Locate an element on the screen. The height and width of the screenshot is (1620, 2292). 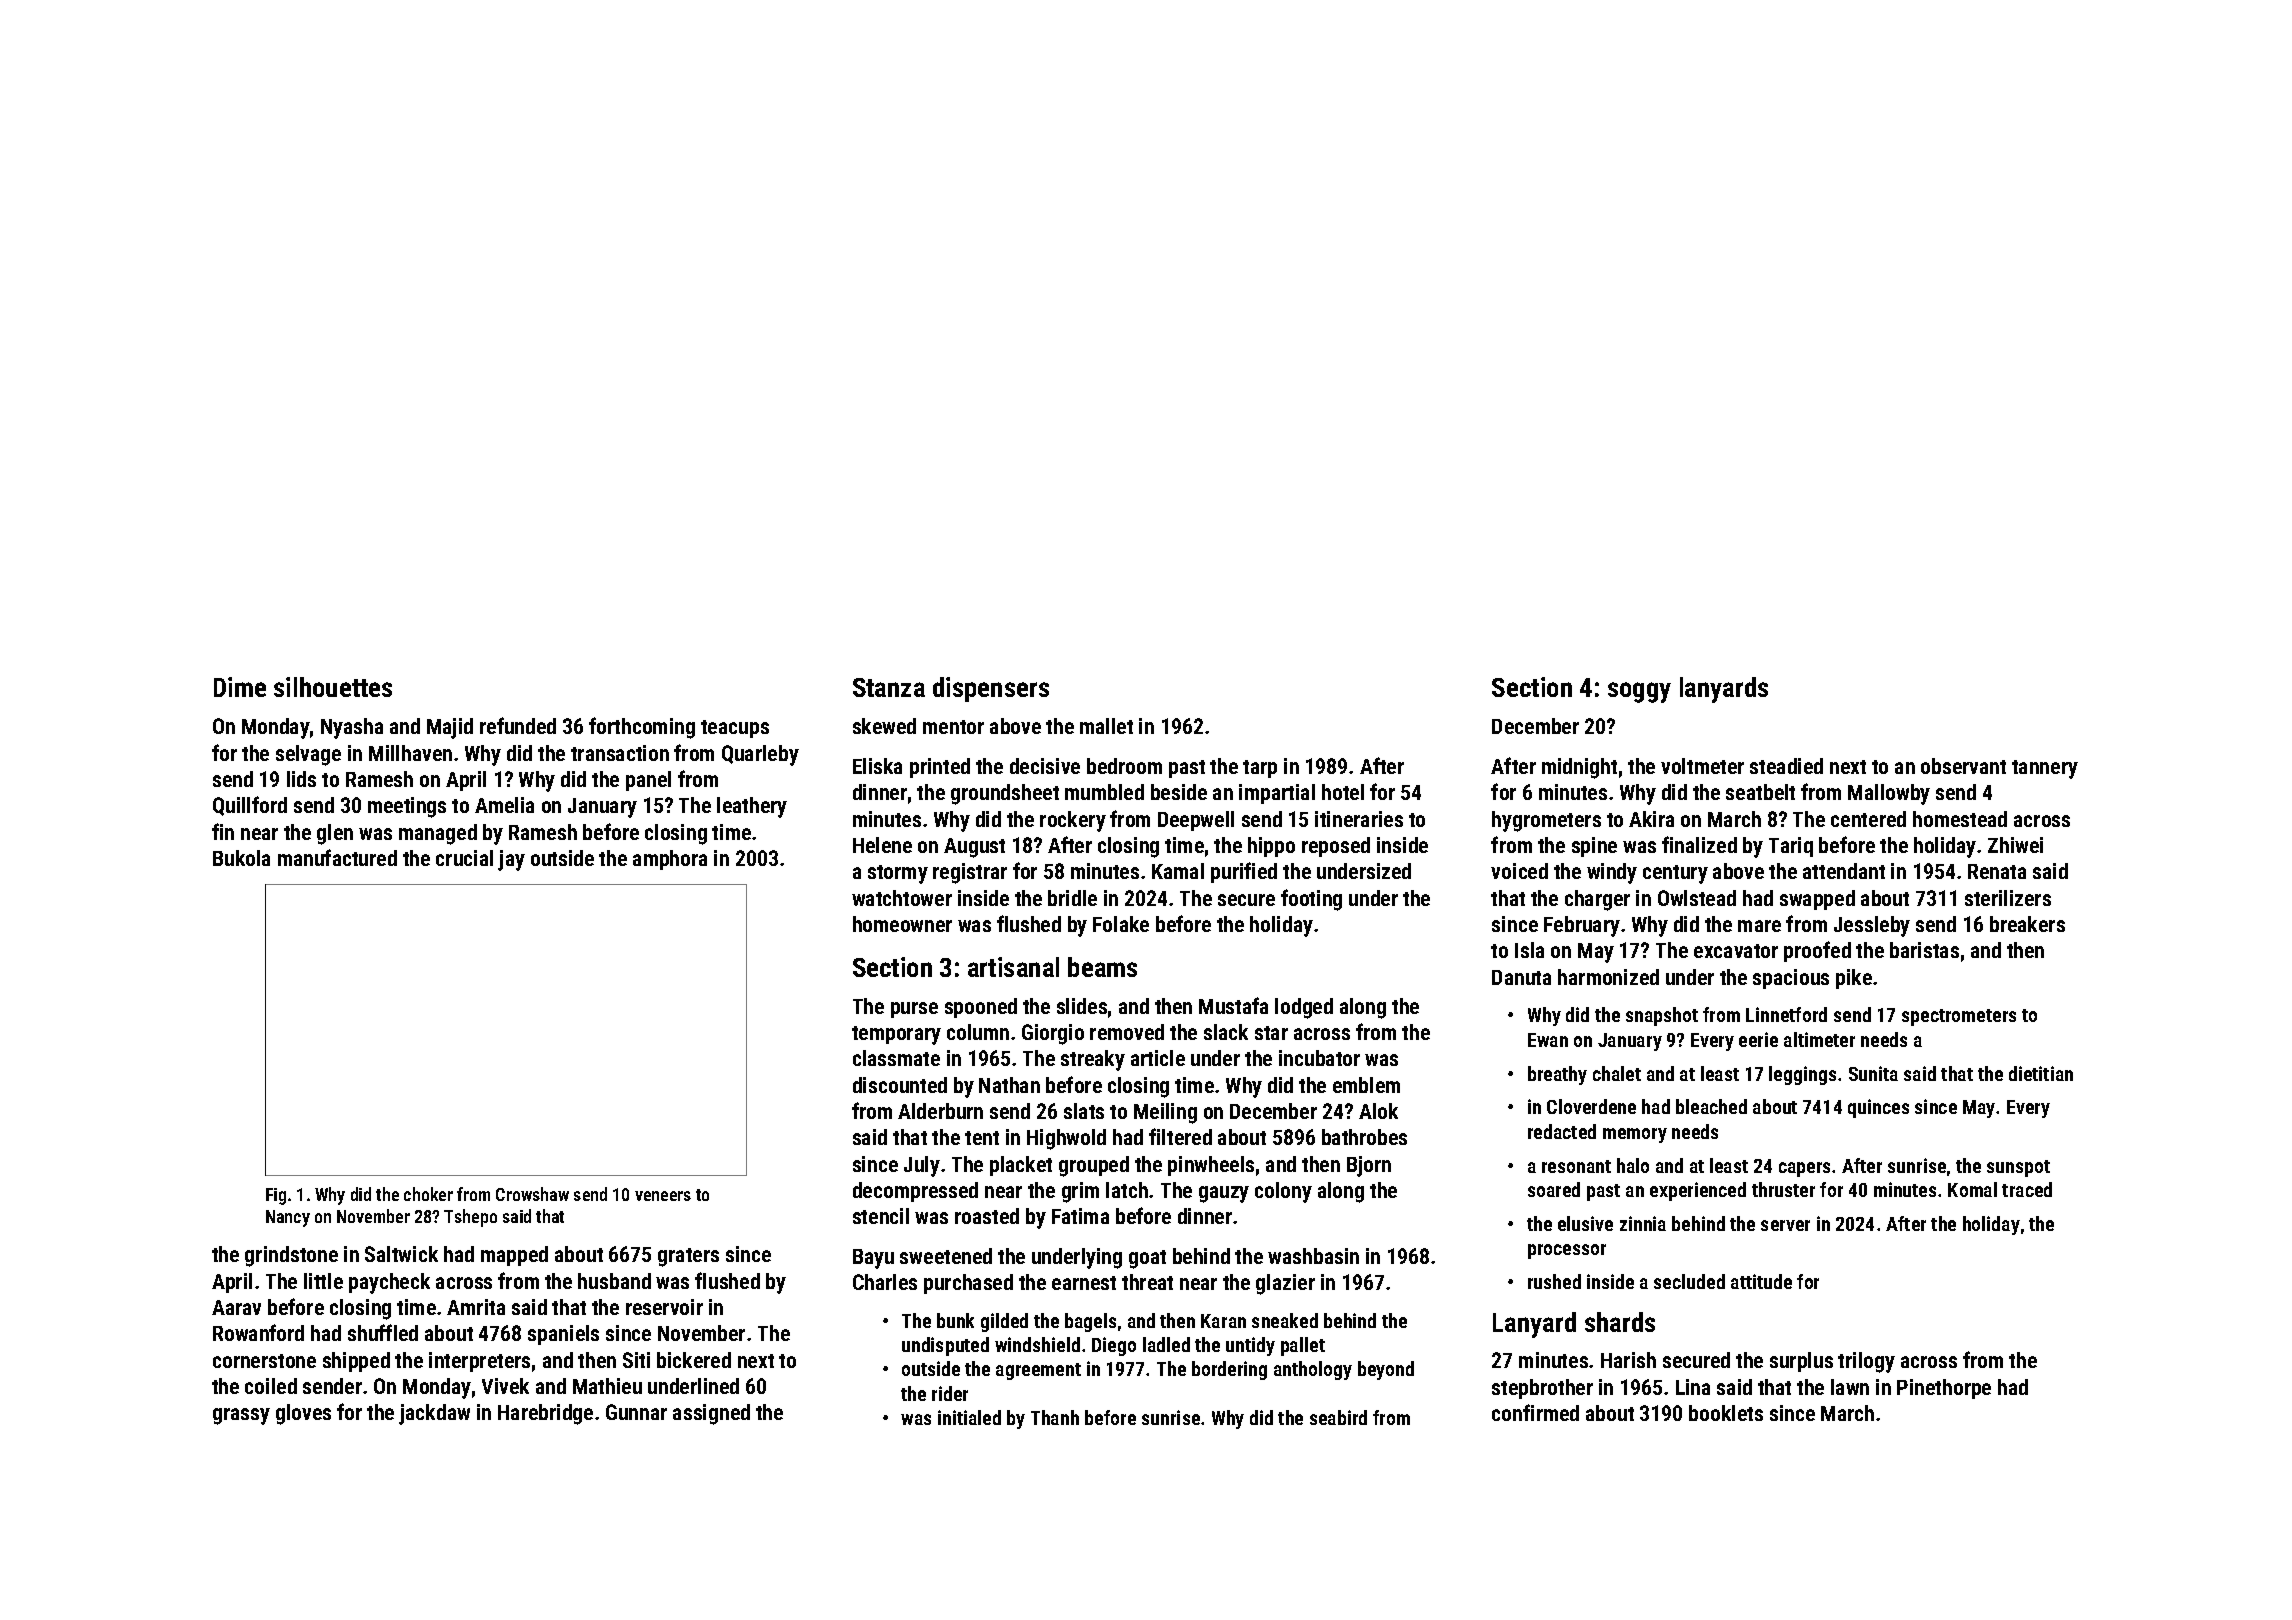
Crowshaw is located at coordinates (532, 1194).
